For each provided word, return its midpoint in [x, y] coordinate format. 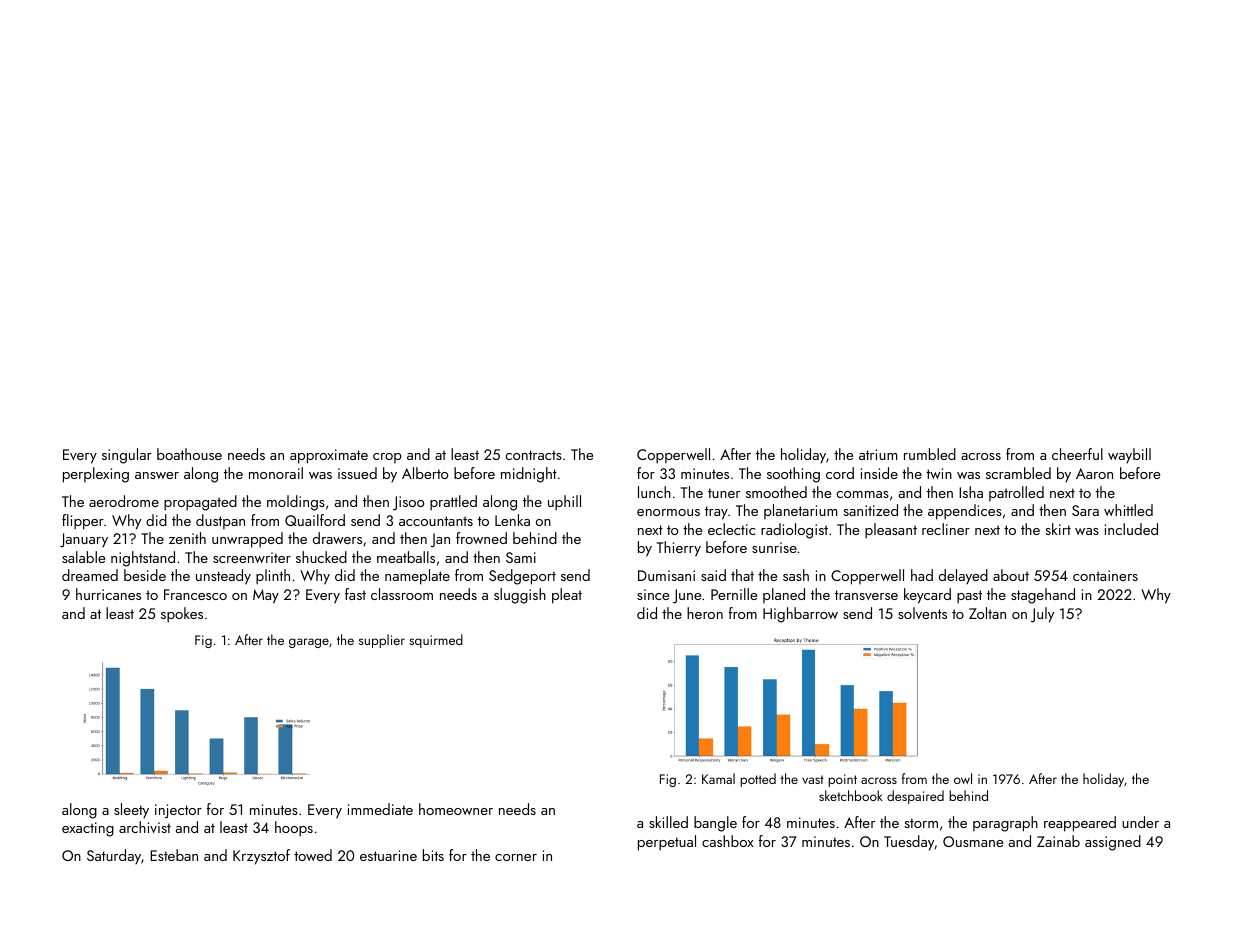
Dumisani [666, 575]
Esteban [174, 855]
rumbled [930, 454]
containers [1105, 575]
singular [127, 456]
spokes [182, 615]
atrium [878, 454]
